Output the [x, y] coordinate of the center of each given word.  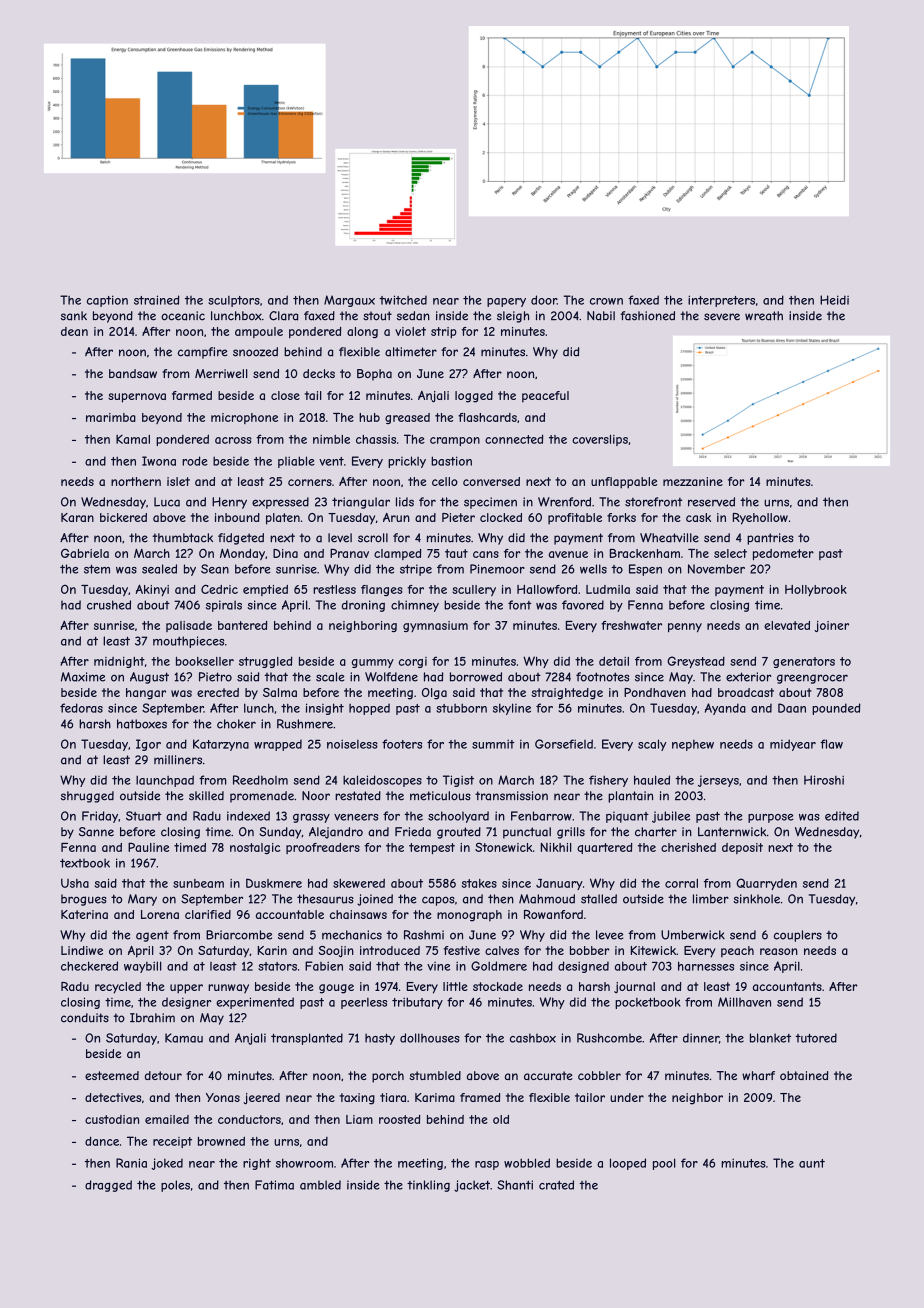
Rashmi [424, 935]
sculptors [234, 301]
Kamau [184, 1038]
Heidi [834, 300]
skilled [206, 796]
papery [506, 302]
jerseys [718, 781]
